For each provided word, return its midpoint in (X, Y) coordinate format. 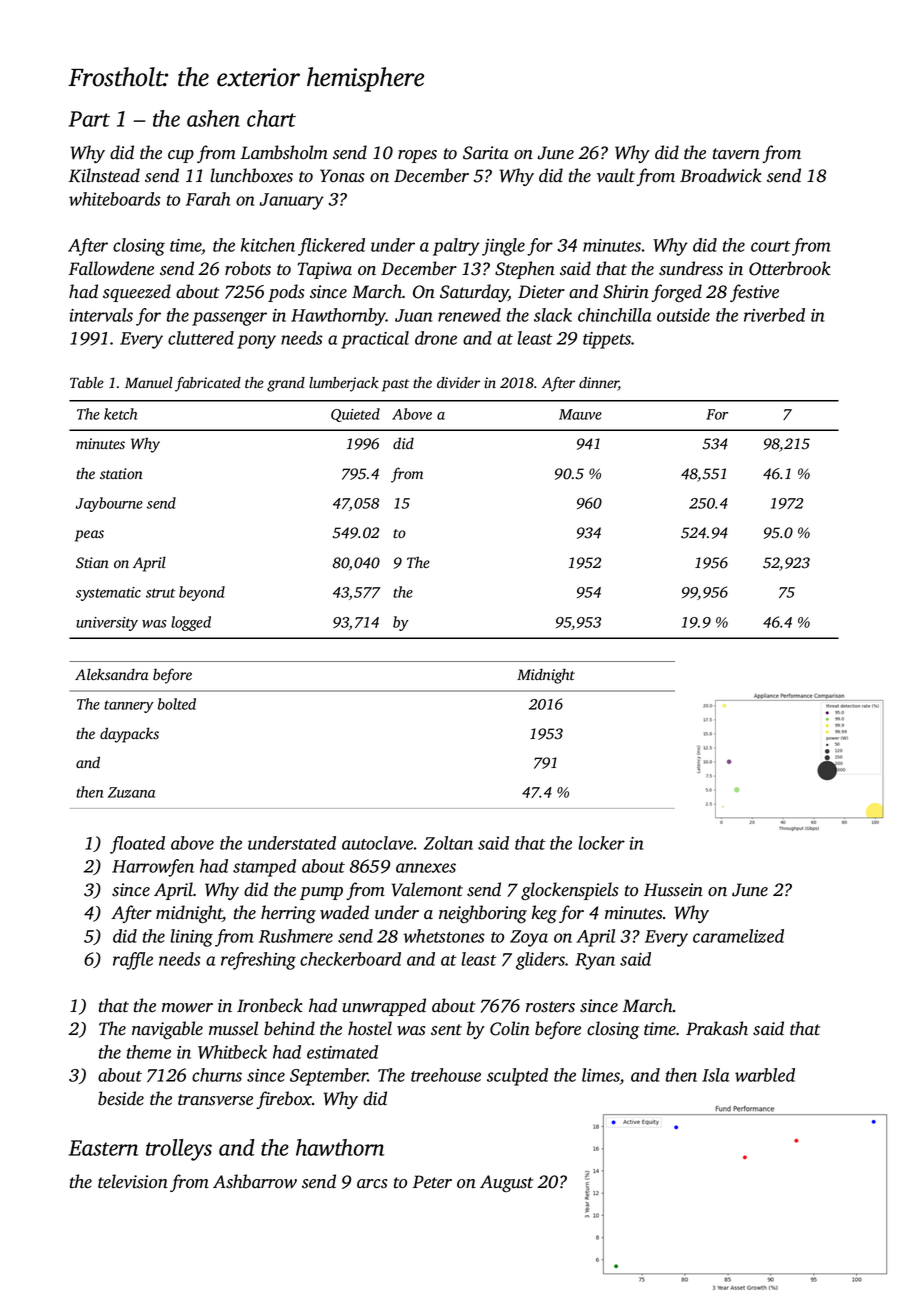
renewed (469, 315)
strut (160, 593)
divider (458, 382)
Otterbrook (790, 268)
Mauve (580, 414)
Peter (432, 1182)
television (133, 1181)
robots (248, 268)
